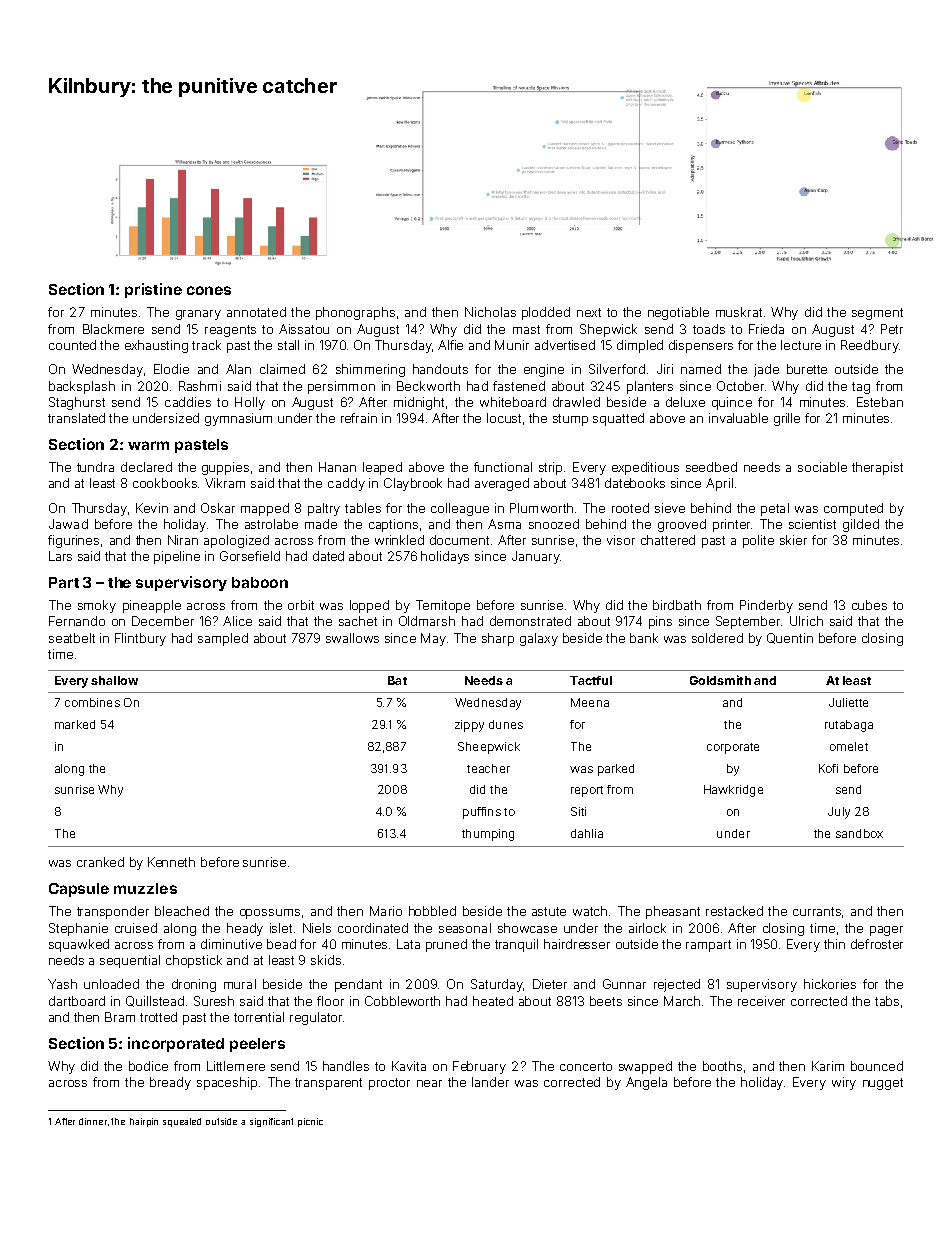 Image resolution: width=952 pixels, height=1233 pixels. What do you see at coordinates (844, 1083) in the screenshot?
I see `wiry` at bounding box center [844, 1083].
